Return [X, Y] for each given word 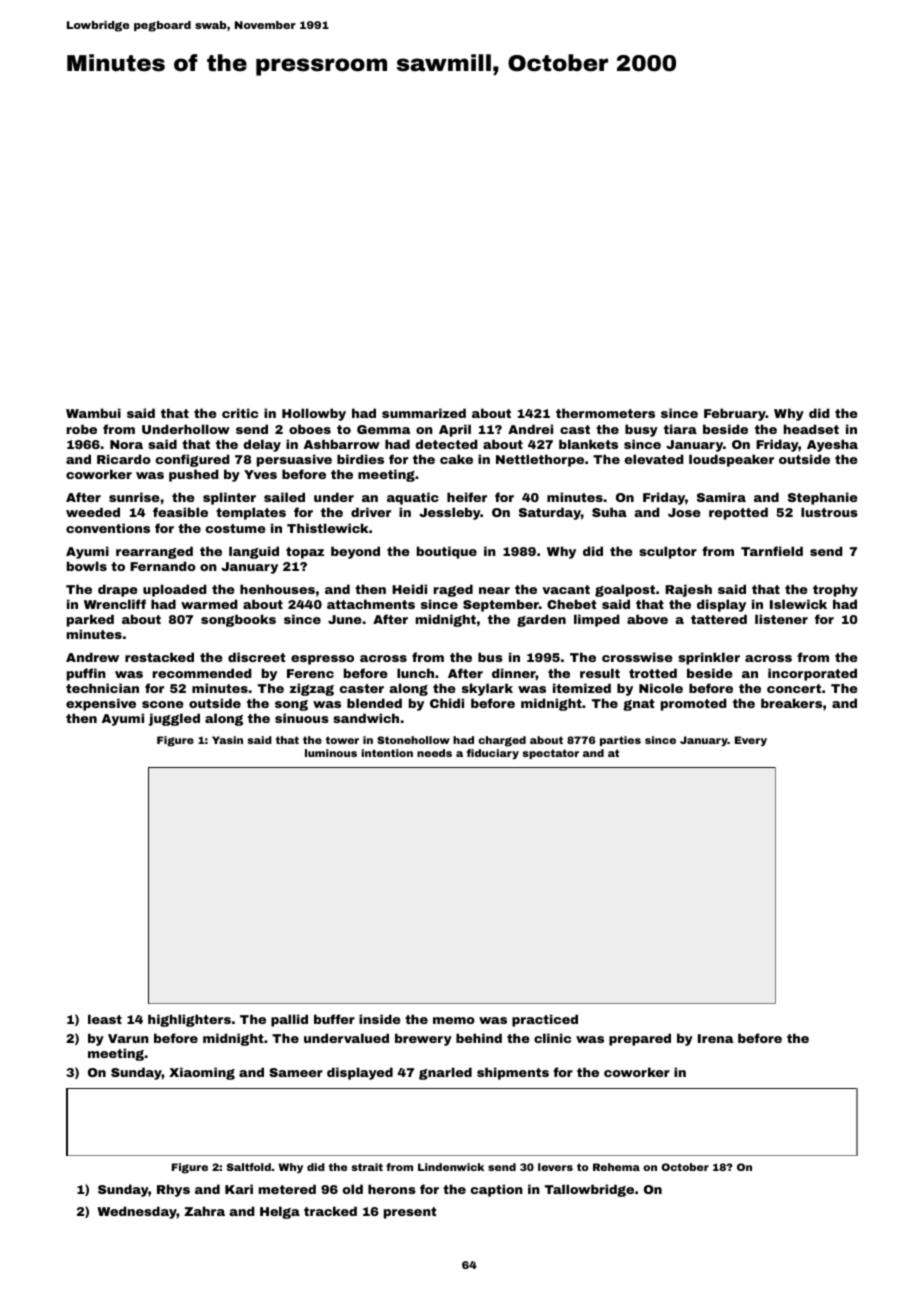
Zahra [204, 1211]
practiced [545, 1020]
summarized [424, 413]
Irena [715, 1038]
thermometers [605, 413]
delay [262, 445]
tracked [330, 1211]
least [105, 1019]
